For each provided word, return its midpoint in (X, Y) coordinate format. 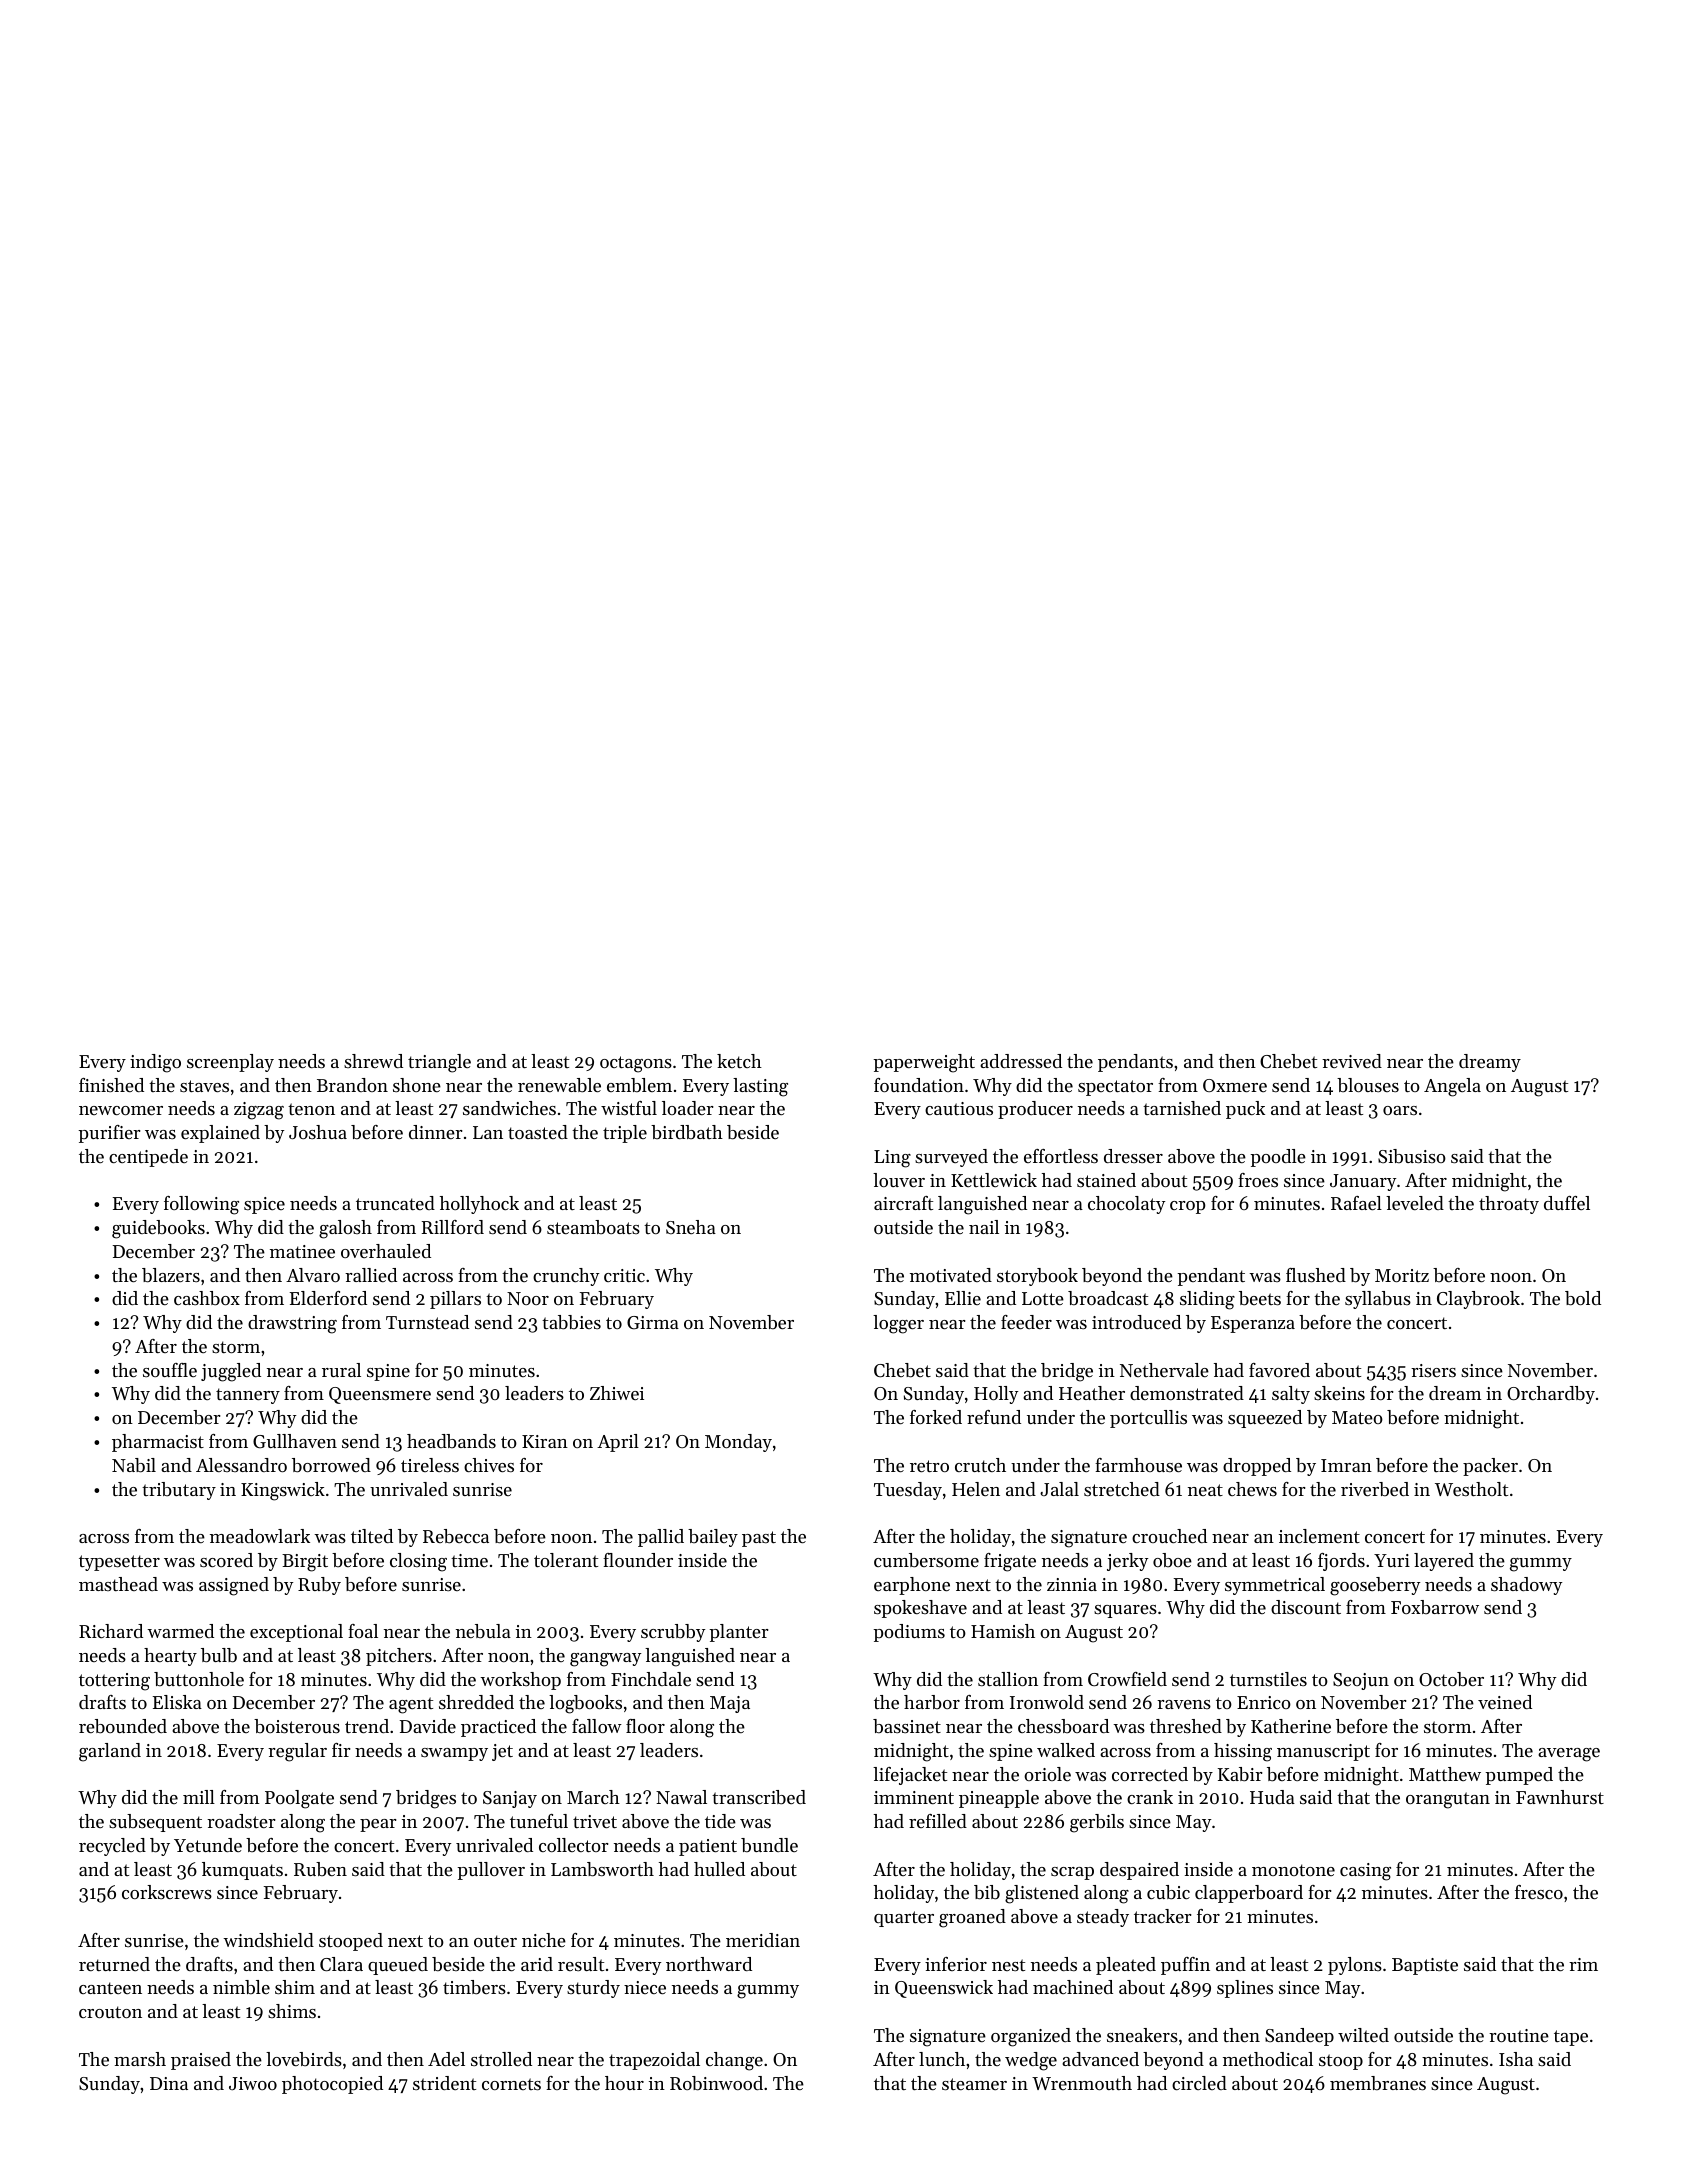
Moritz (1402, 1275)
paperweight (924, 1063)
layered (1444, 1562)
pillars (455, 1300)
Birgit (305, 1563)
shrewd (373, 1061)
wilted (1363, 2035)
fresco (1539, 1892)
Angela (1452, 1087)
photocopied (332, 2085)
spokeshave (920, 1609)
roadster (241, 1821)
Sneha (691, 1227)
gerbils (1097, 1823)
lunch (942, 2059)
